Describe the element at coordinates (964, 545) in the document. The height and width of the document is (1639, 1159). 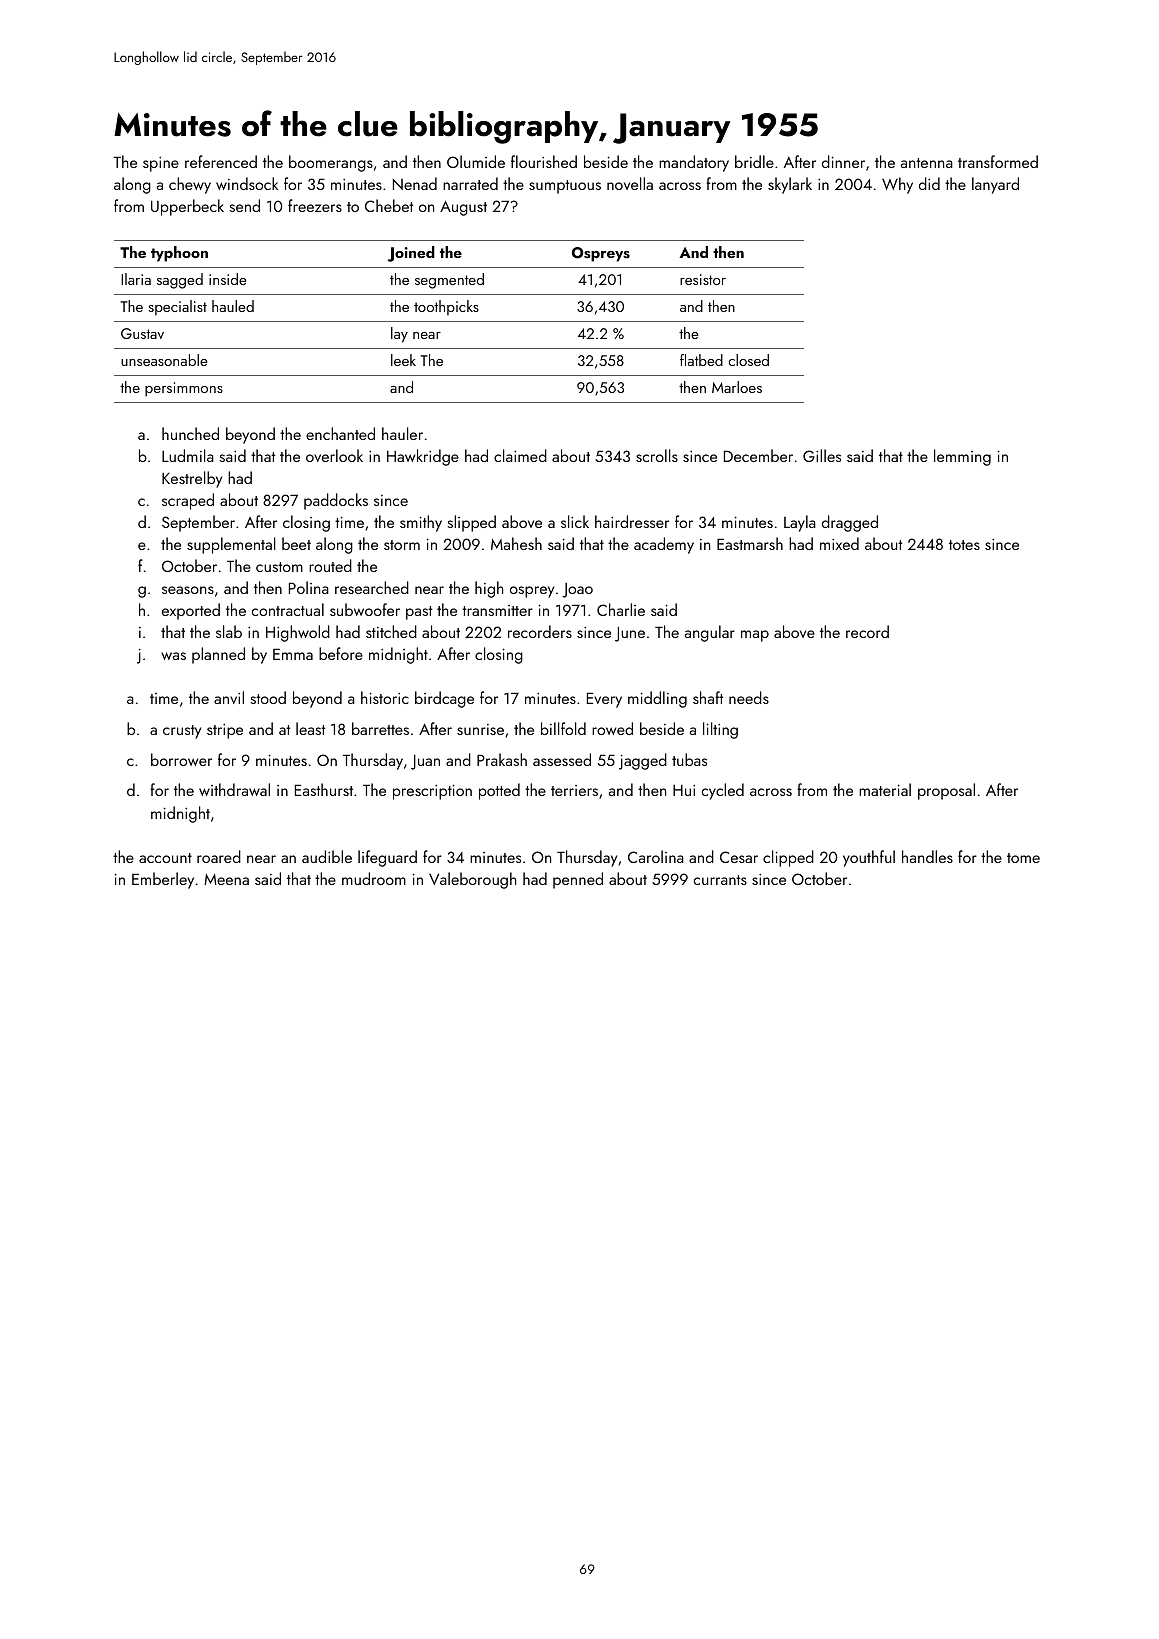
I see `totes` at that location.
